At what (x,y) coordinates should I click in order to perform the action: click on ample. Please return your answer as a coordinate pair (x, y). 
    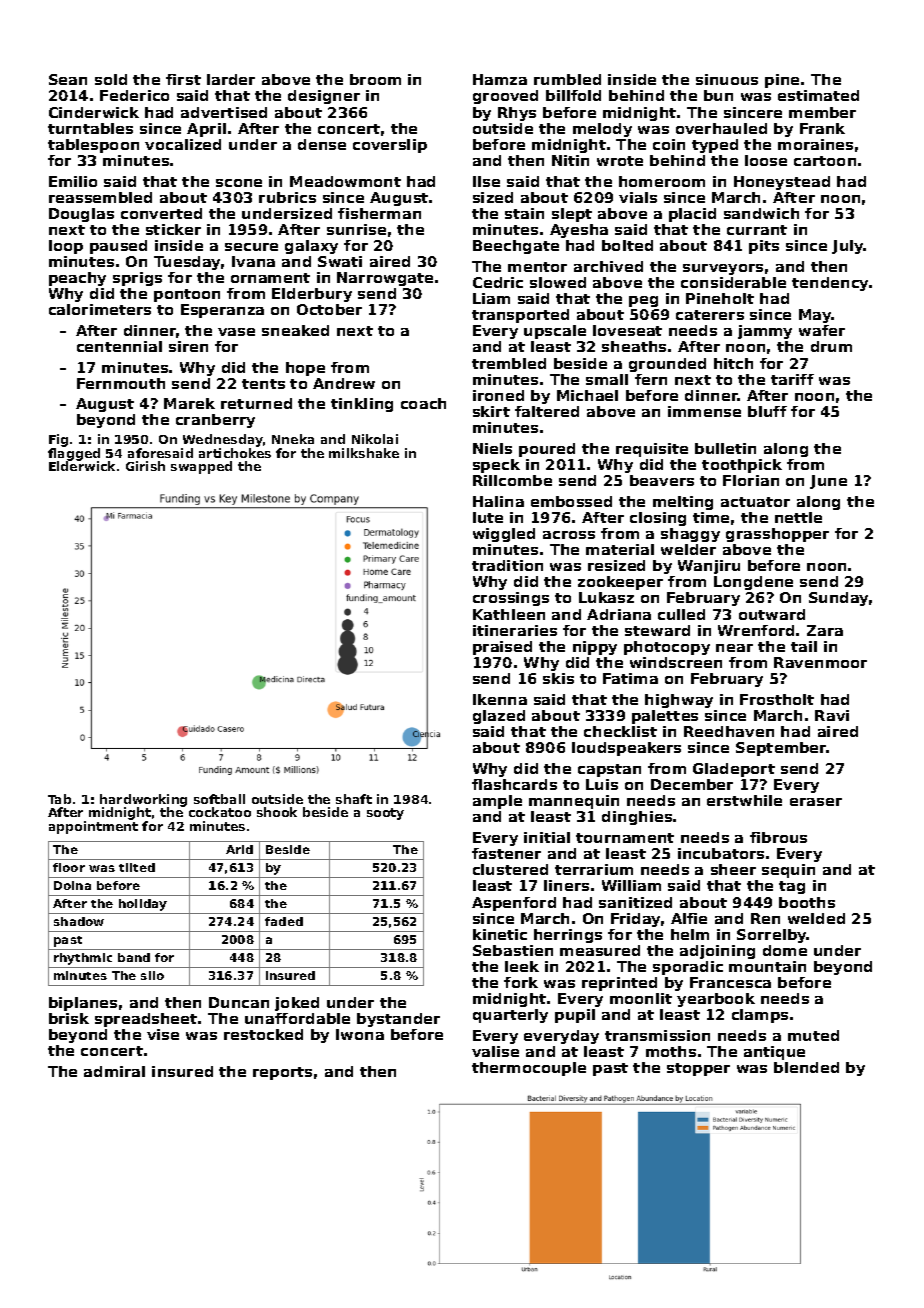
    Looking at the image, I should click on (497, 802).
